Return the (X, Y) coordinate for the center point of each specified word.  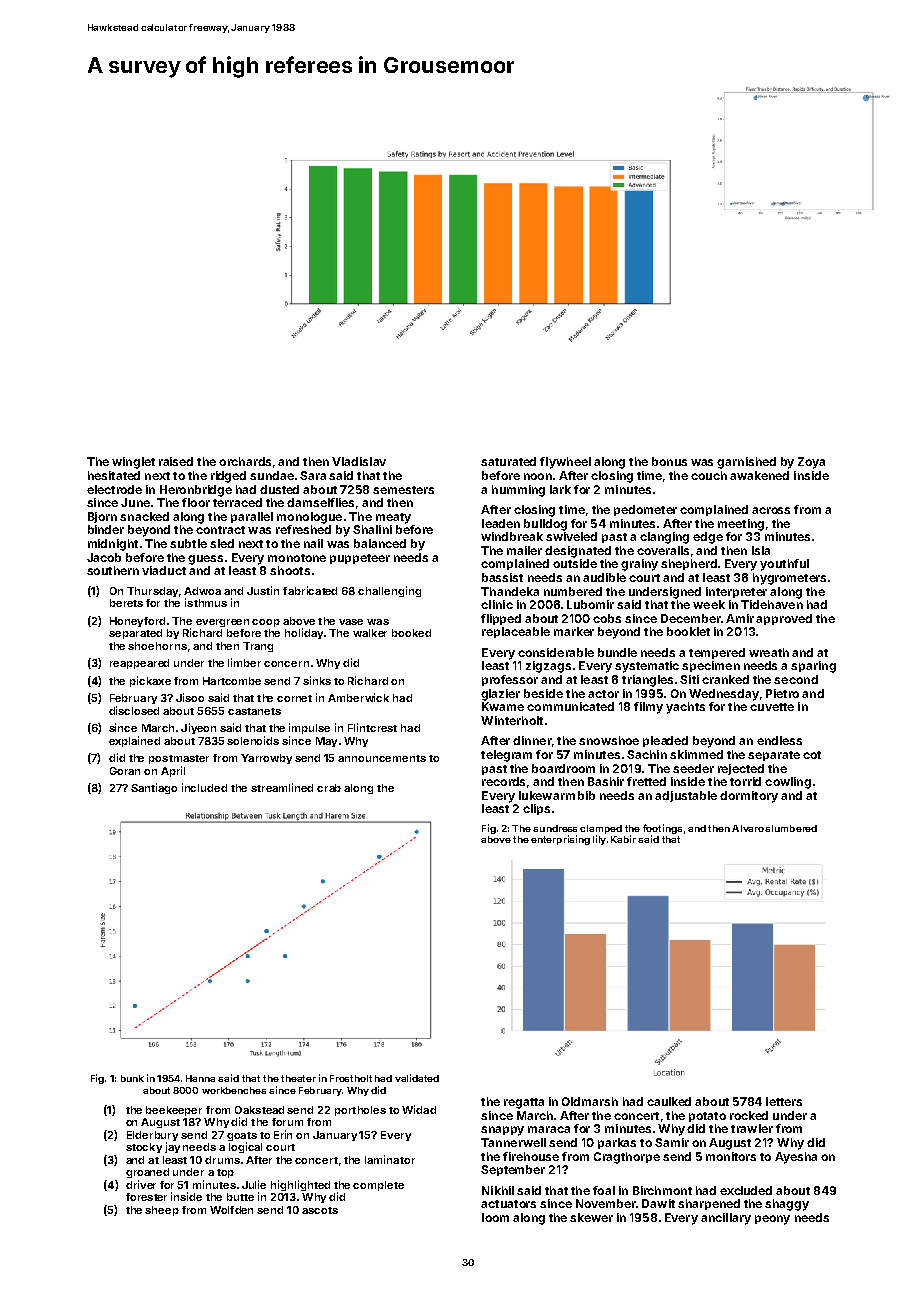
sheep (162, 1211)
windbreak (512, 536)
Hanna (200, 1078)
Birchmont (662, 1190)
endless (779, 740)
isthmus (206, 602)
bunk (132, 1078)
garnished (746, 463)
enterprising (560, 840)
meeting (741, 525)
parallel (252, 517)
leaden (501, 523)
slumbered (791, 828)
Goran (125, 771)
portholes (360, 1111)
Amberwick (358, 697)
